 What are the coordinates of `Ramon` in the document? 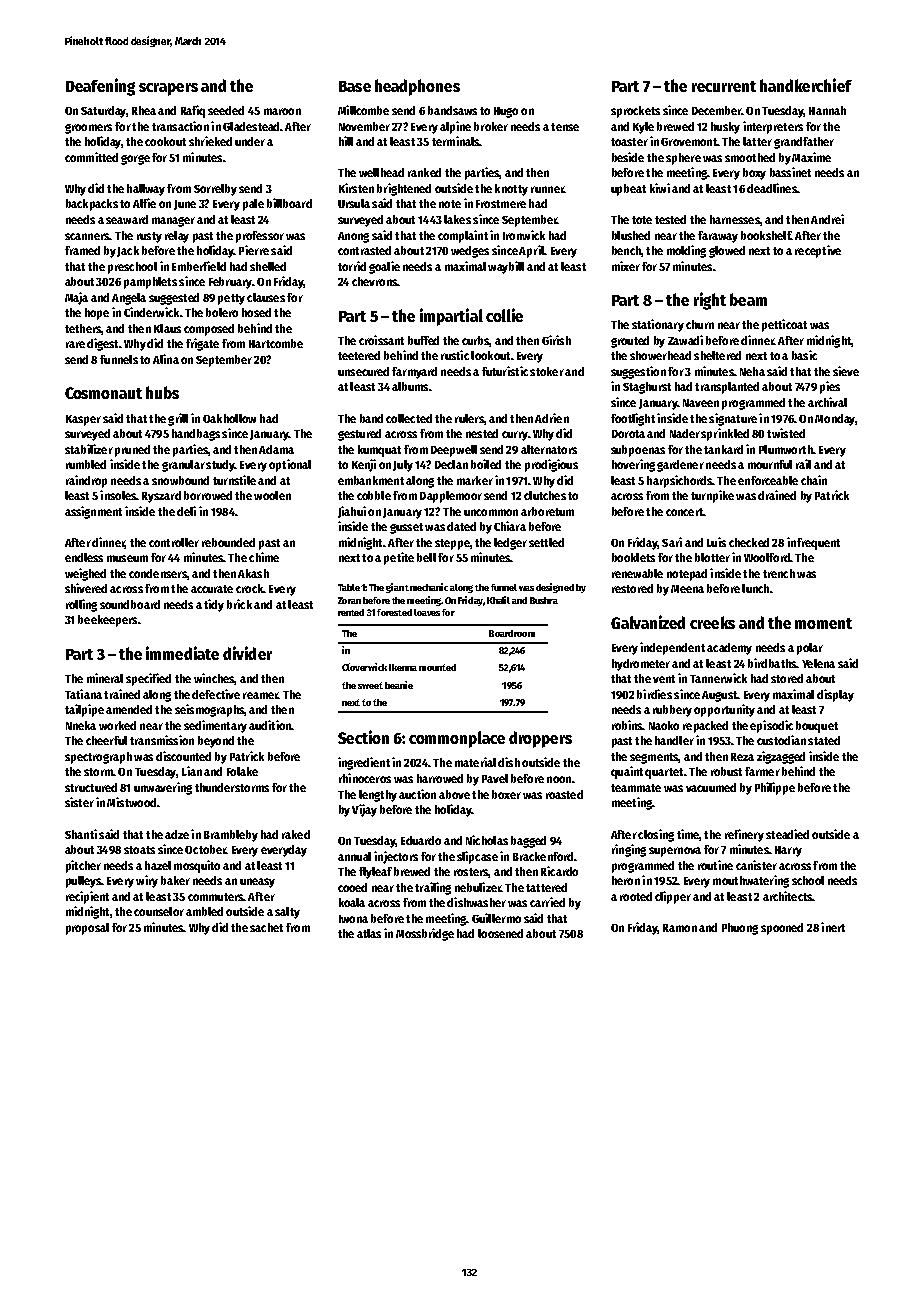 It's located at (680, 928).
